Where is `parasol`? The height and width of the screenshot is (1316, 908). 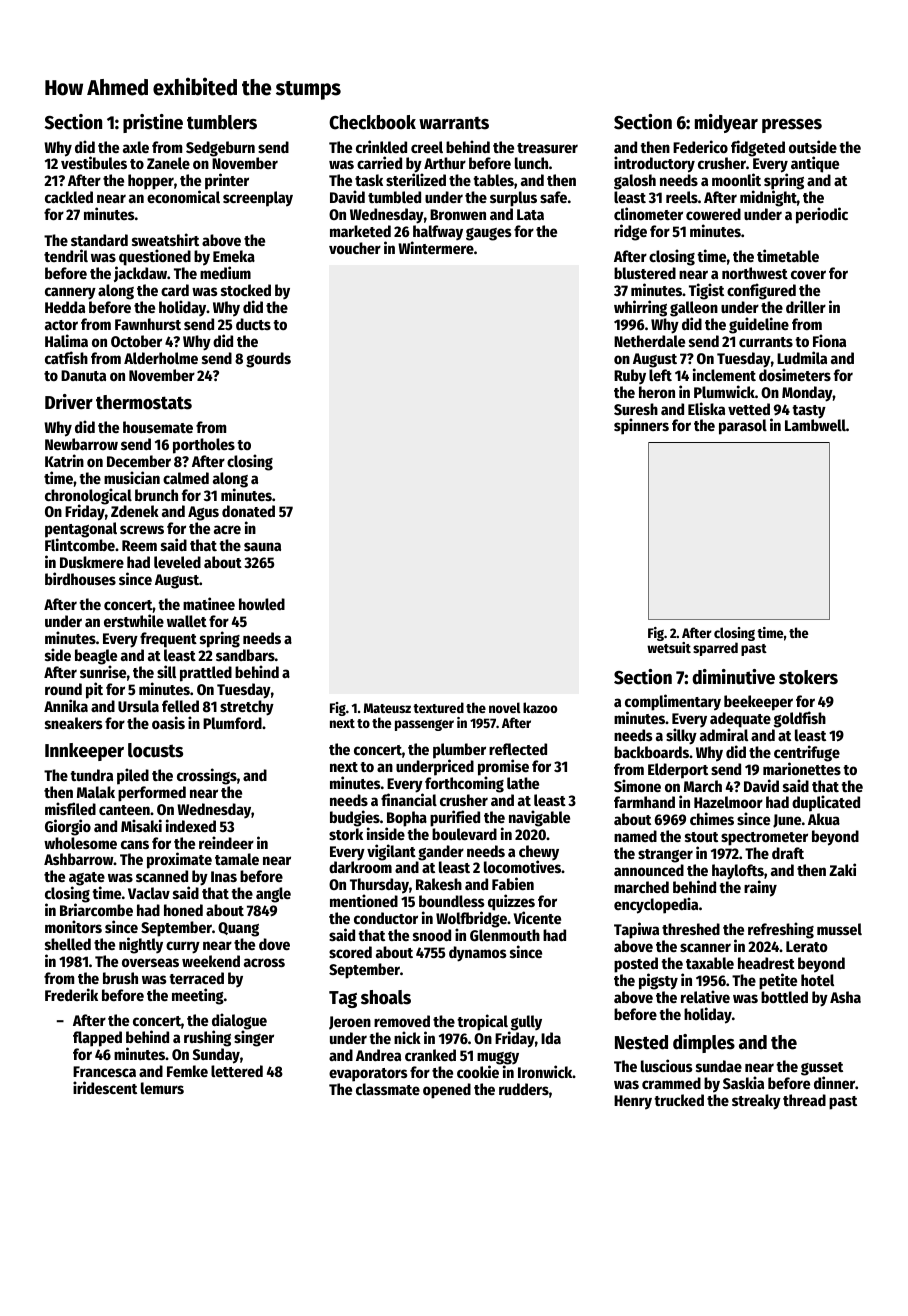 parasol is located at coordinates (743, 427).
